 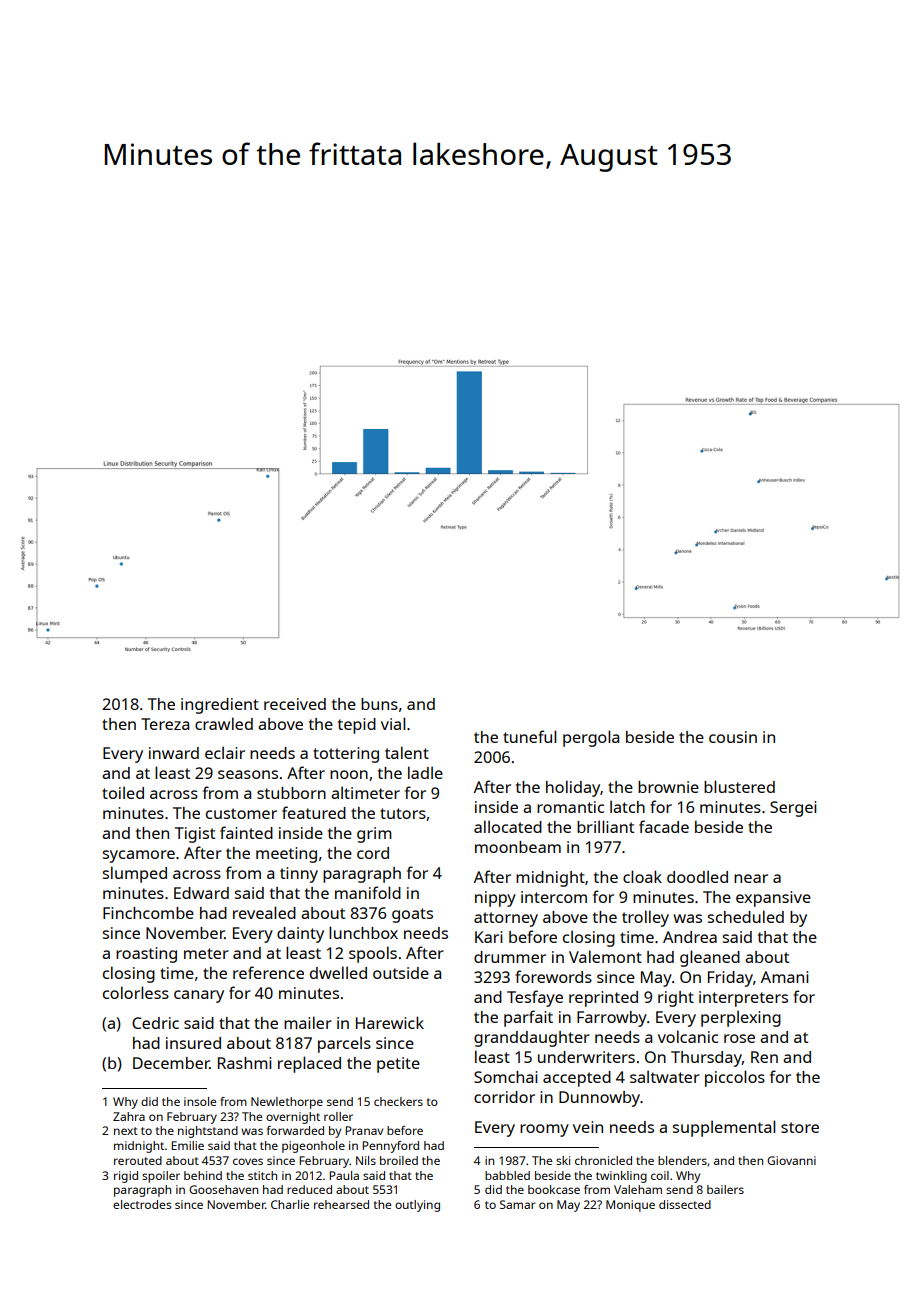 I want to click on Tereza, so click(x=165, y=724).
